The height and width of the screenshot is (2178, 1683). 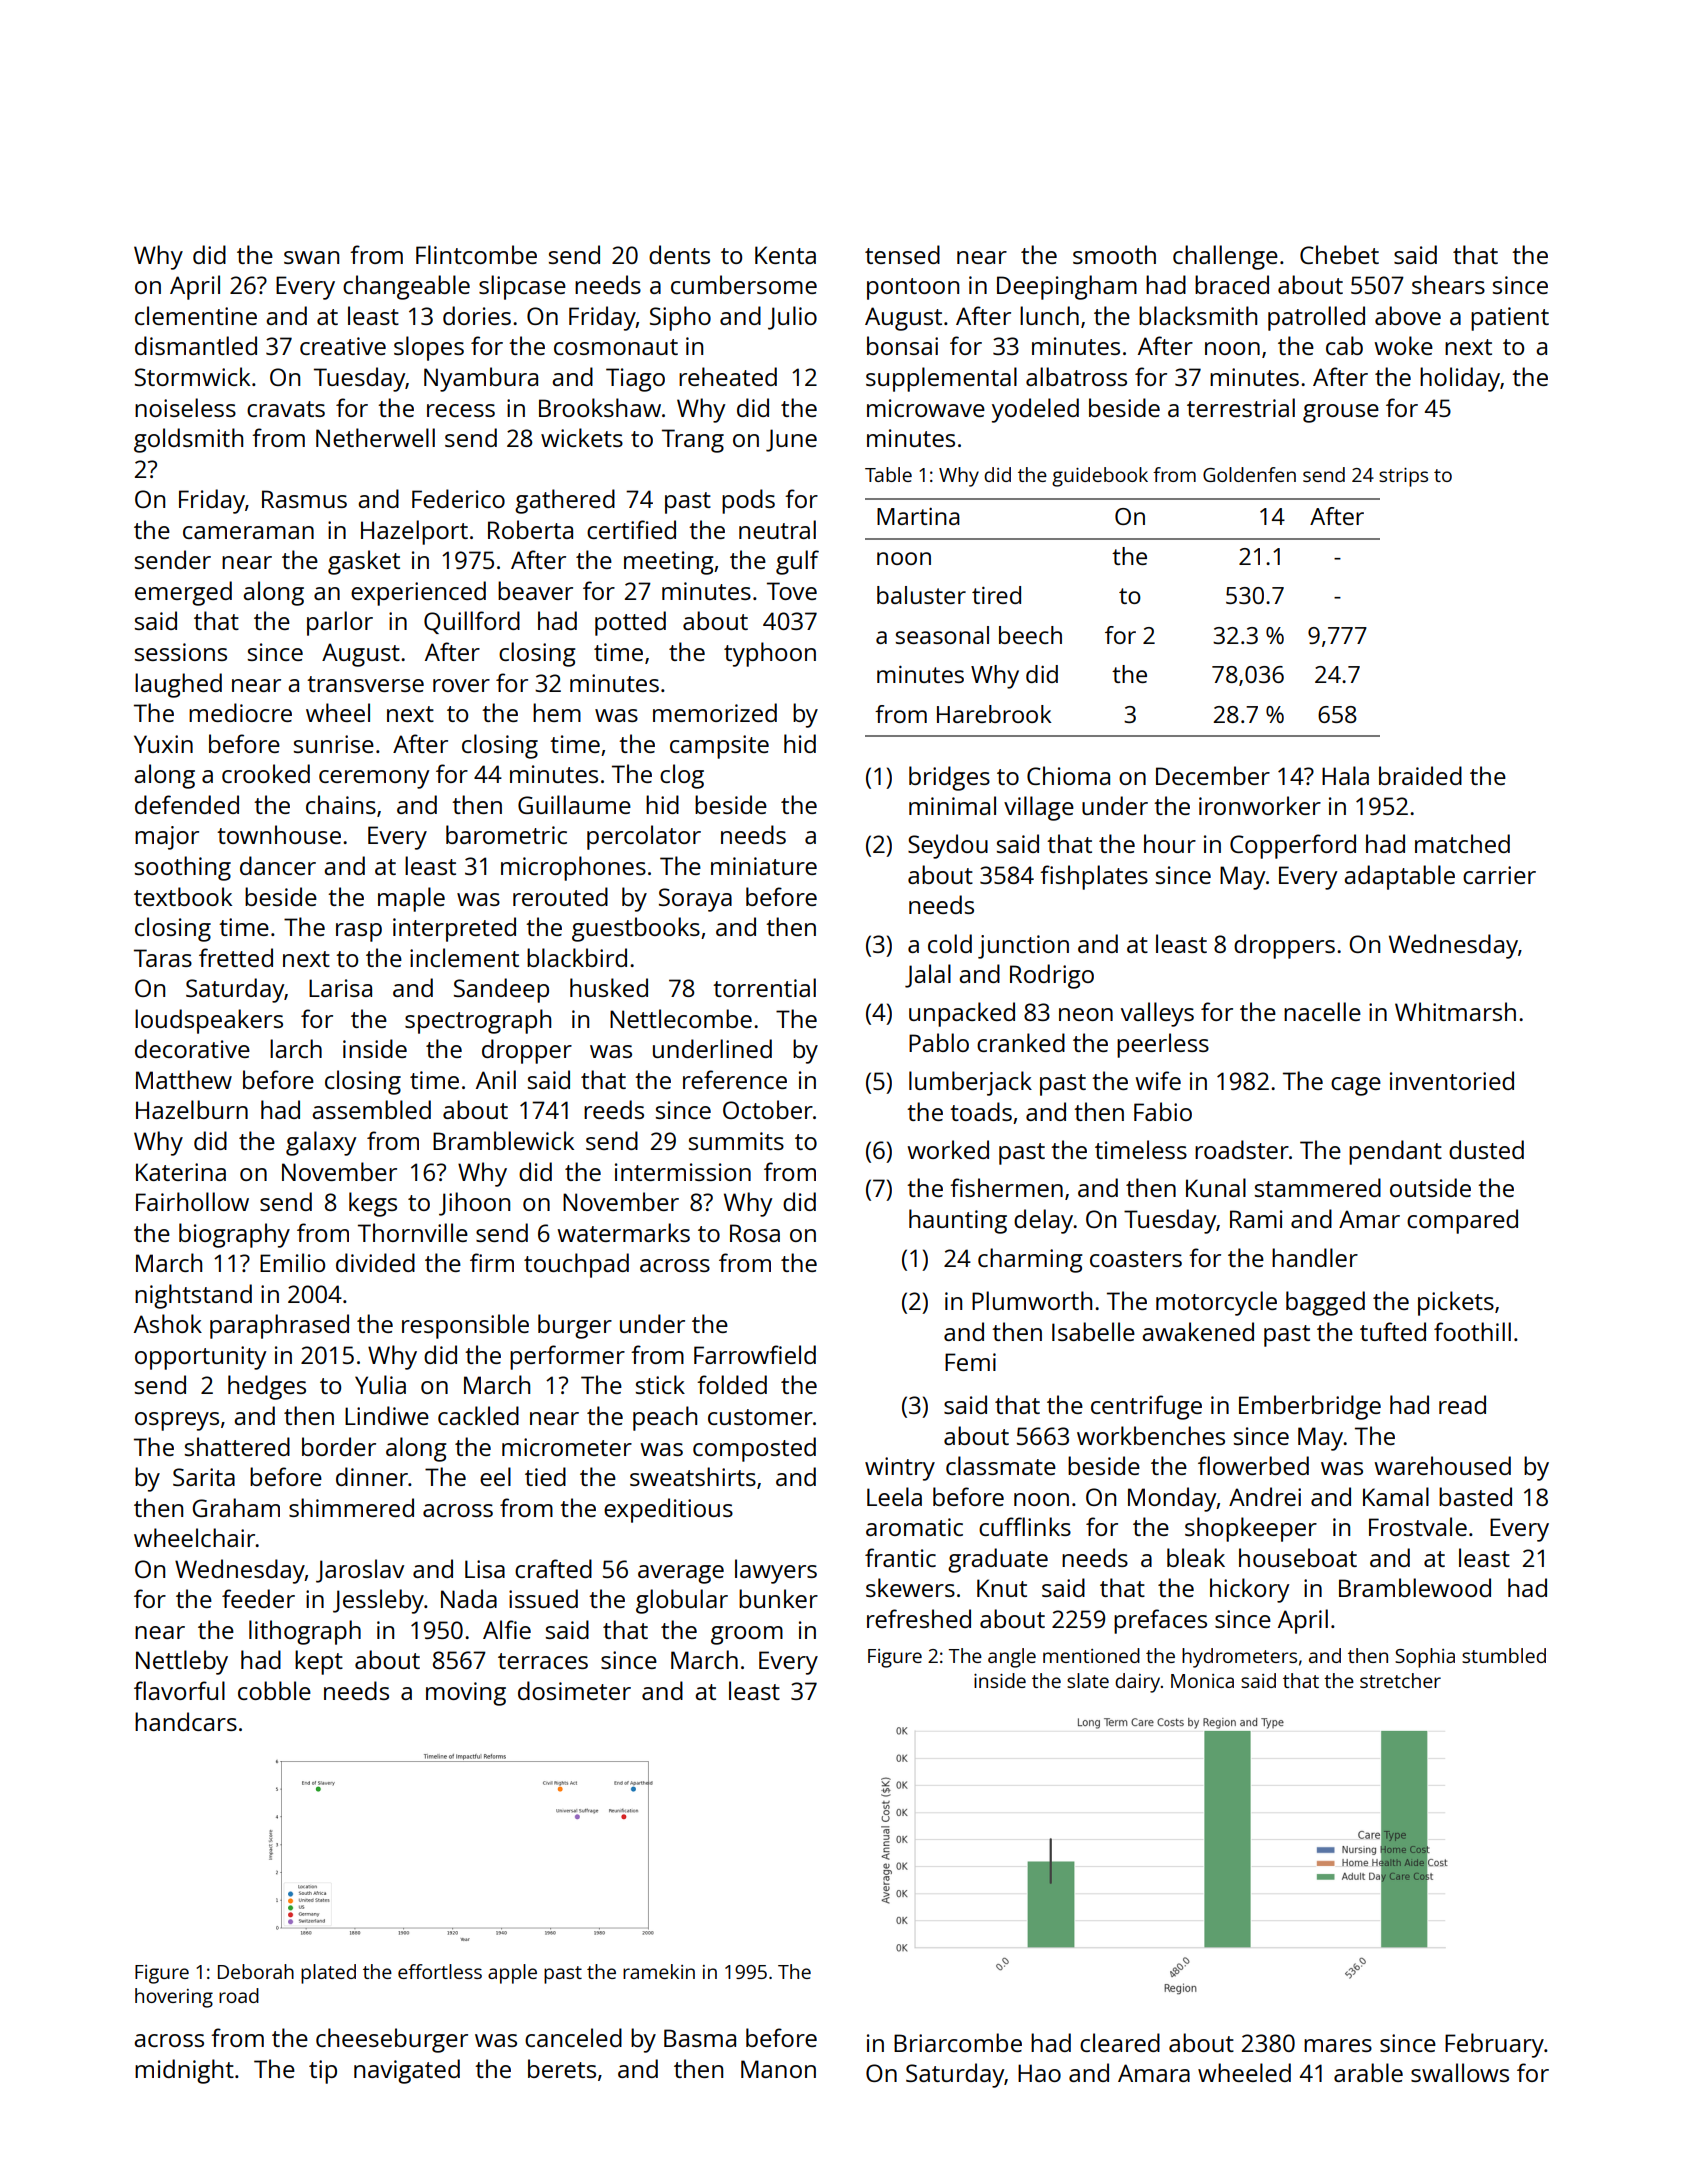 I want to click on strips, so click(x=1403, y=477).
